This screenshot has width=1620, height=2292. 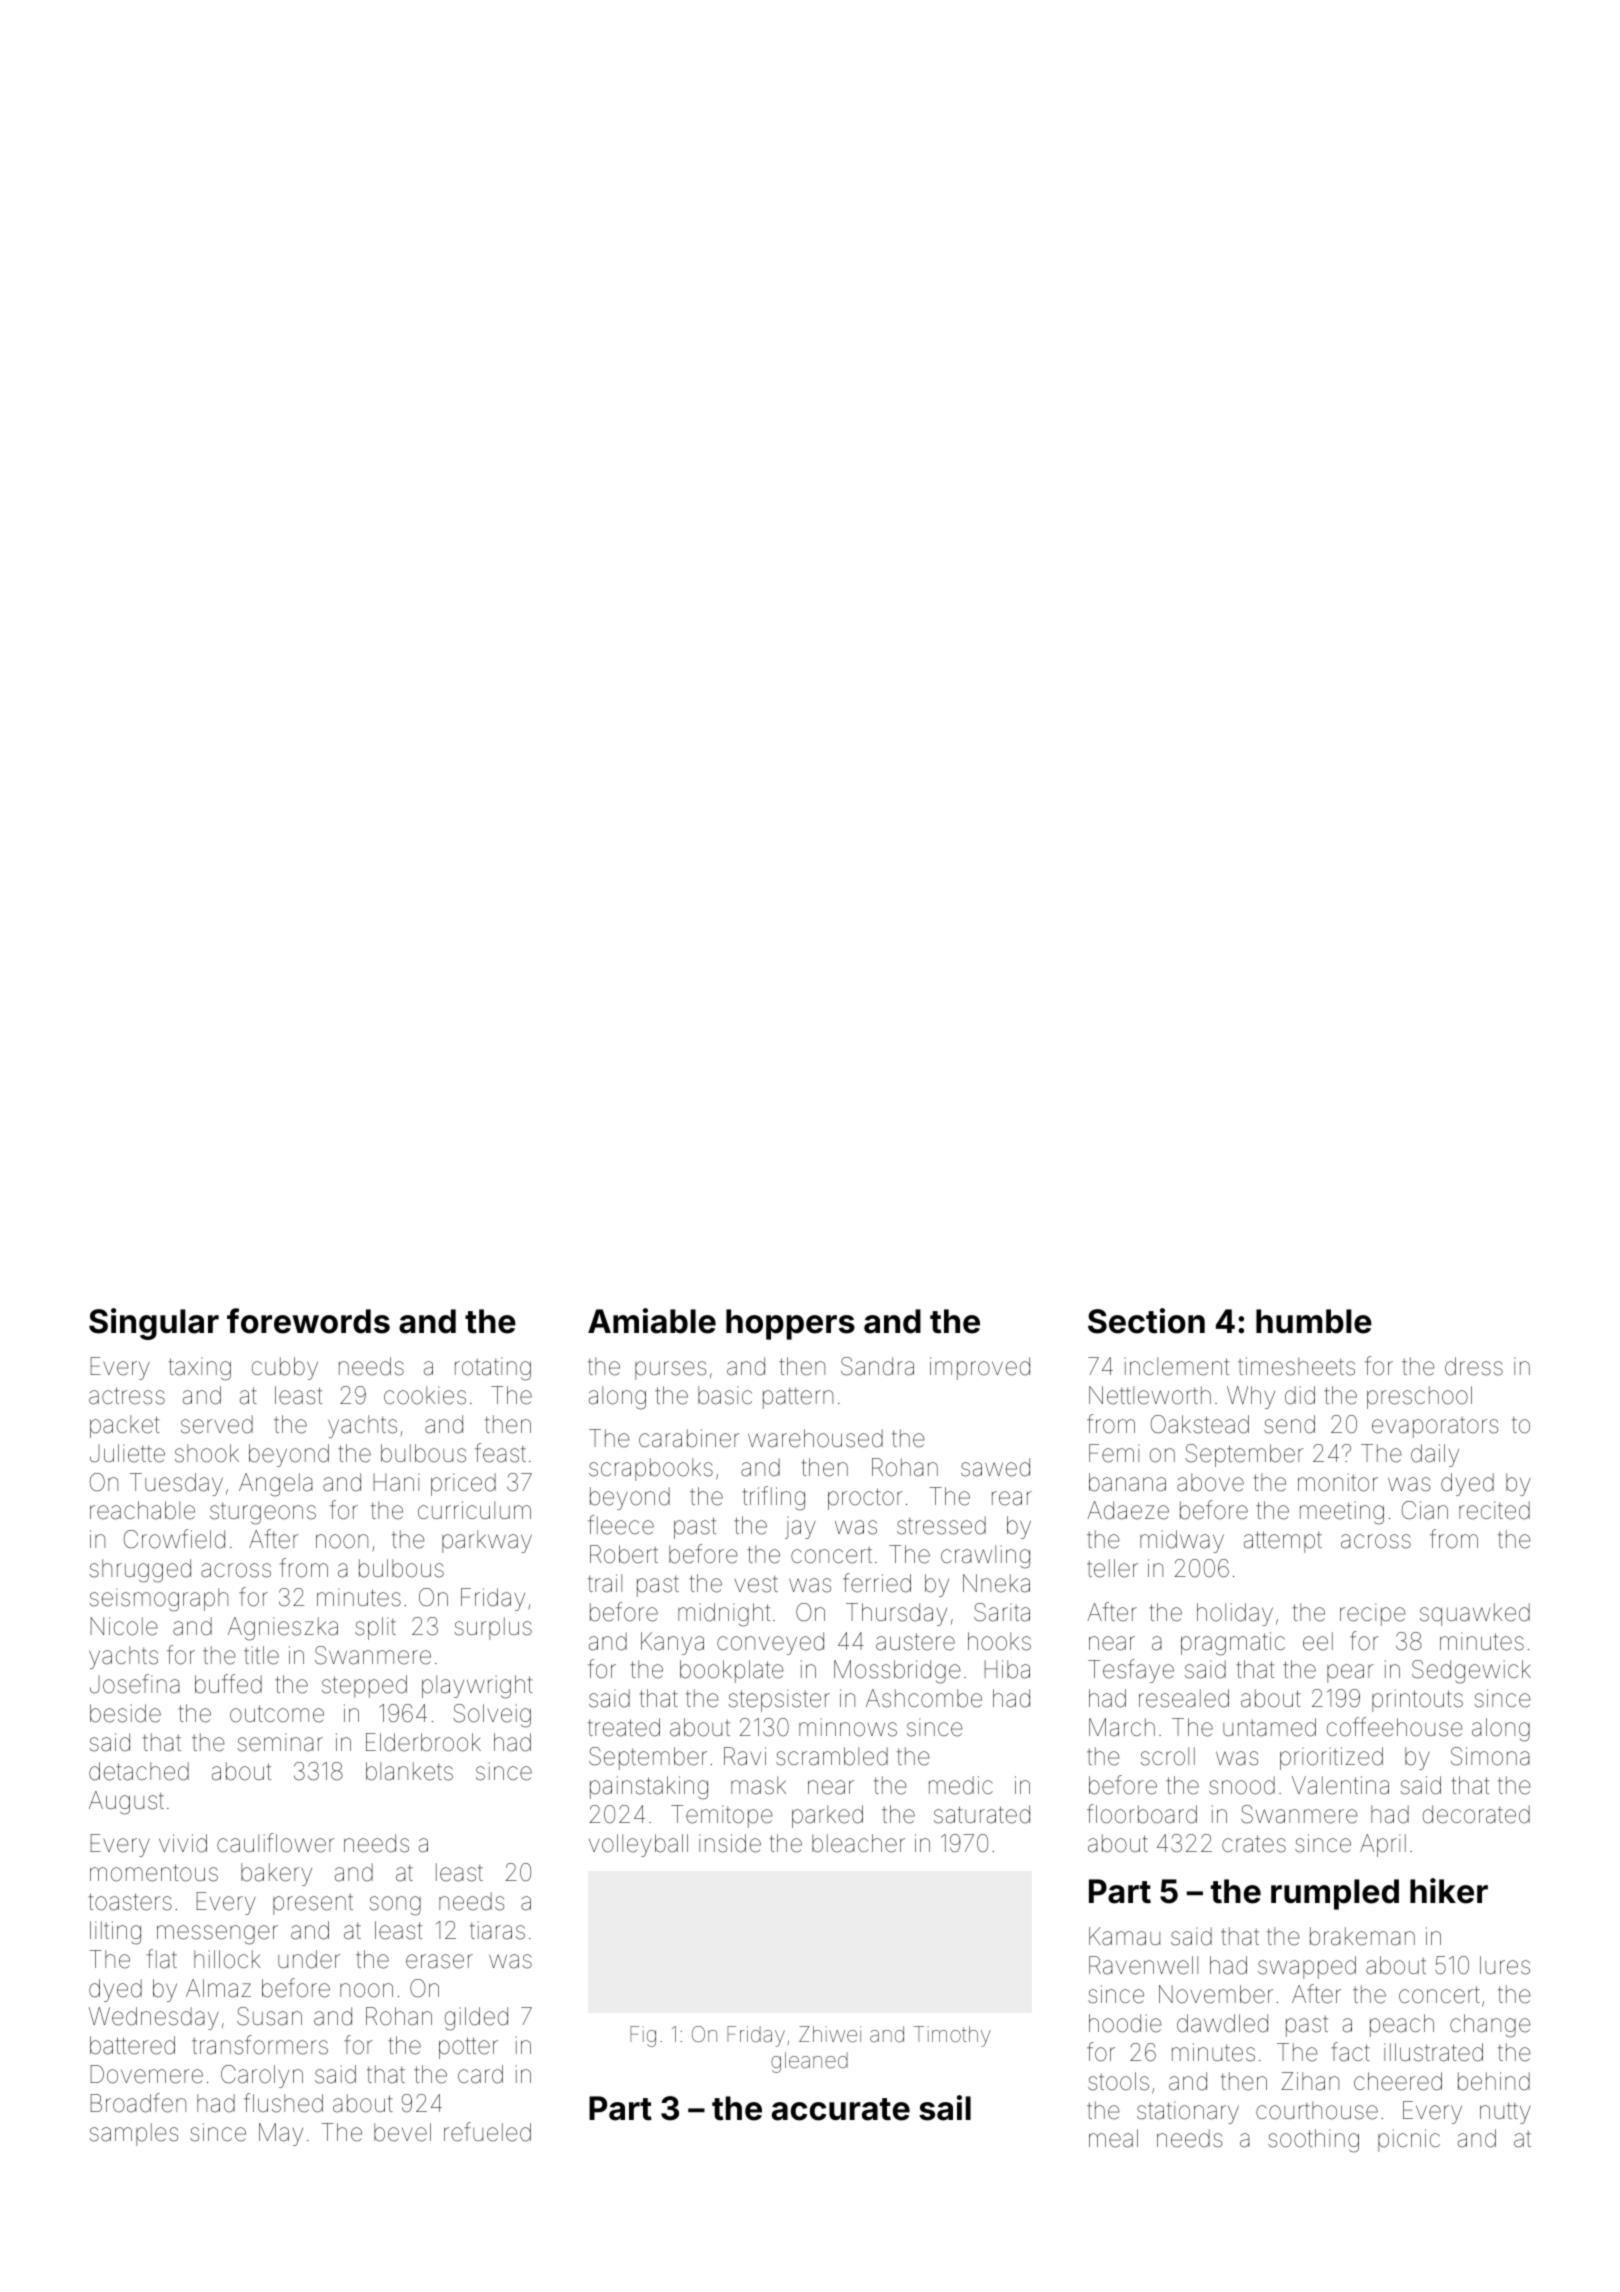 I want to click on Amiable, so click(x=652, y=1321).
